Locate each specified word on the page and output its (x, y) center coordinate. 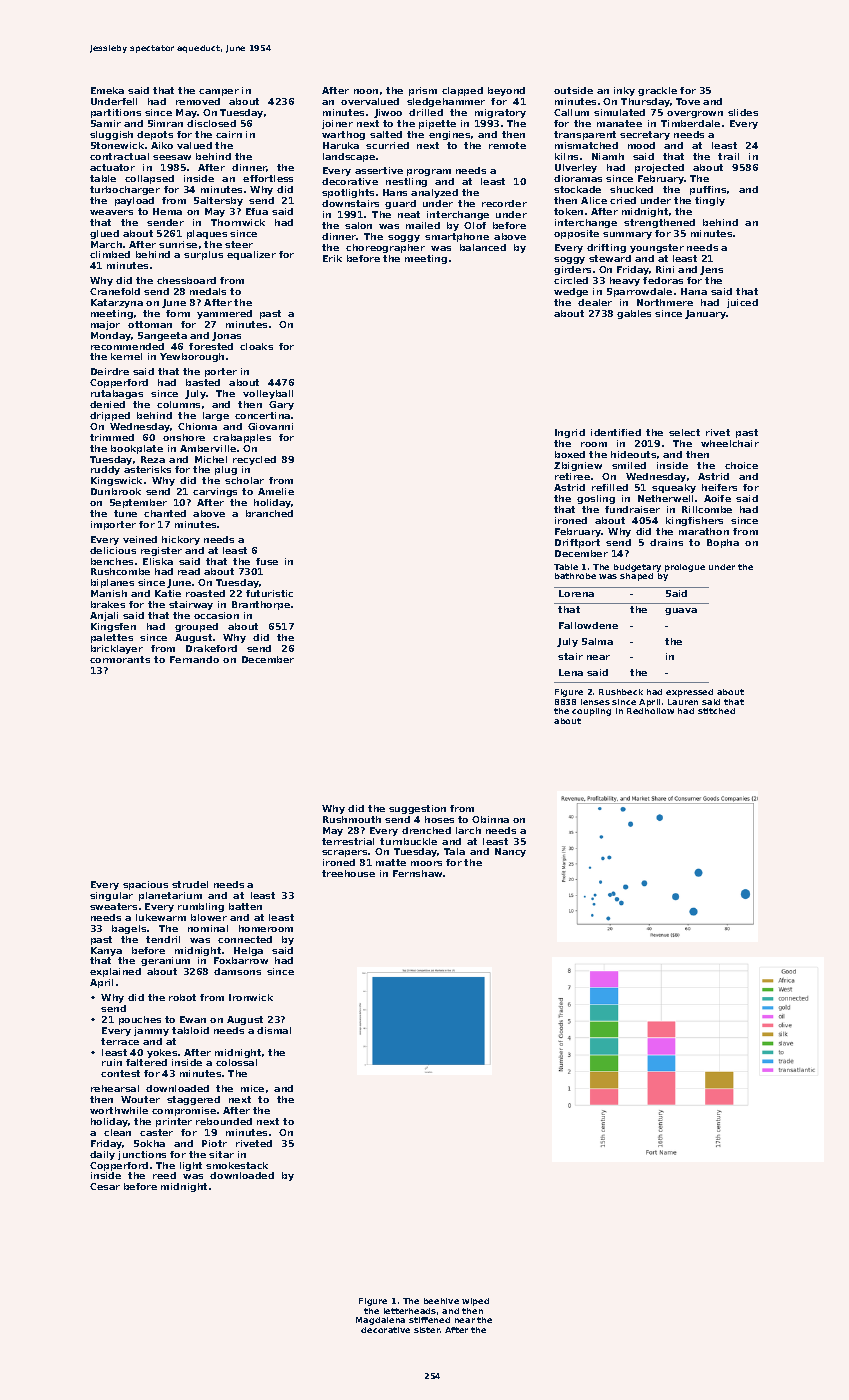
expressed (689, 693)
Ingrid (570, 433)
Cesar (105, 1186)
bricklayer (117, 649)
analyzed (434, 193)
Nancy (510, 852)
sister (427, 1330)
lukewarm (161, 917)
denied (107, 404)
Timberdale (690, 123)
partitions (116, 113)
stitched (716, 711)
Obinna (490, 819)
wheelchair (730, 443)
